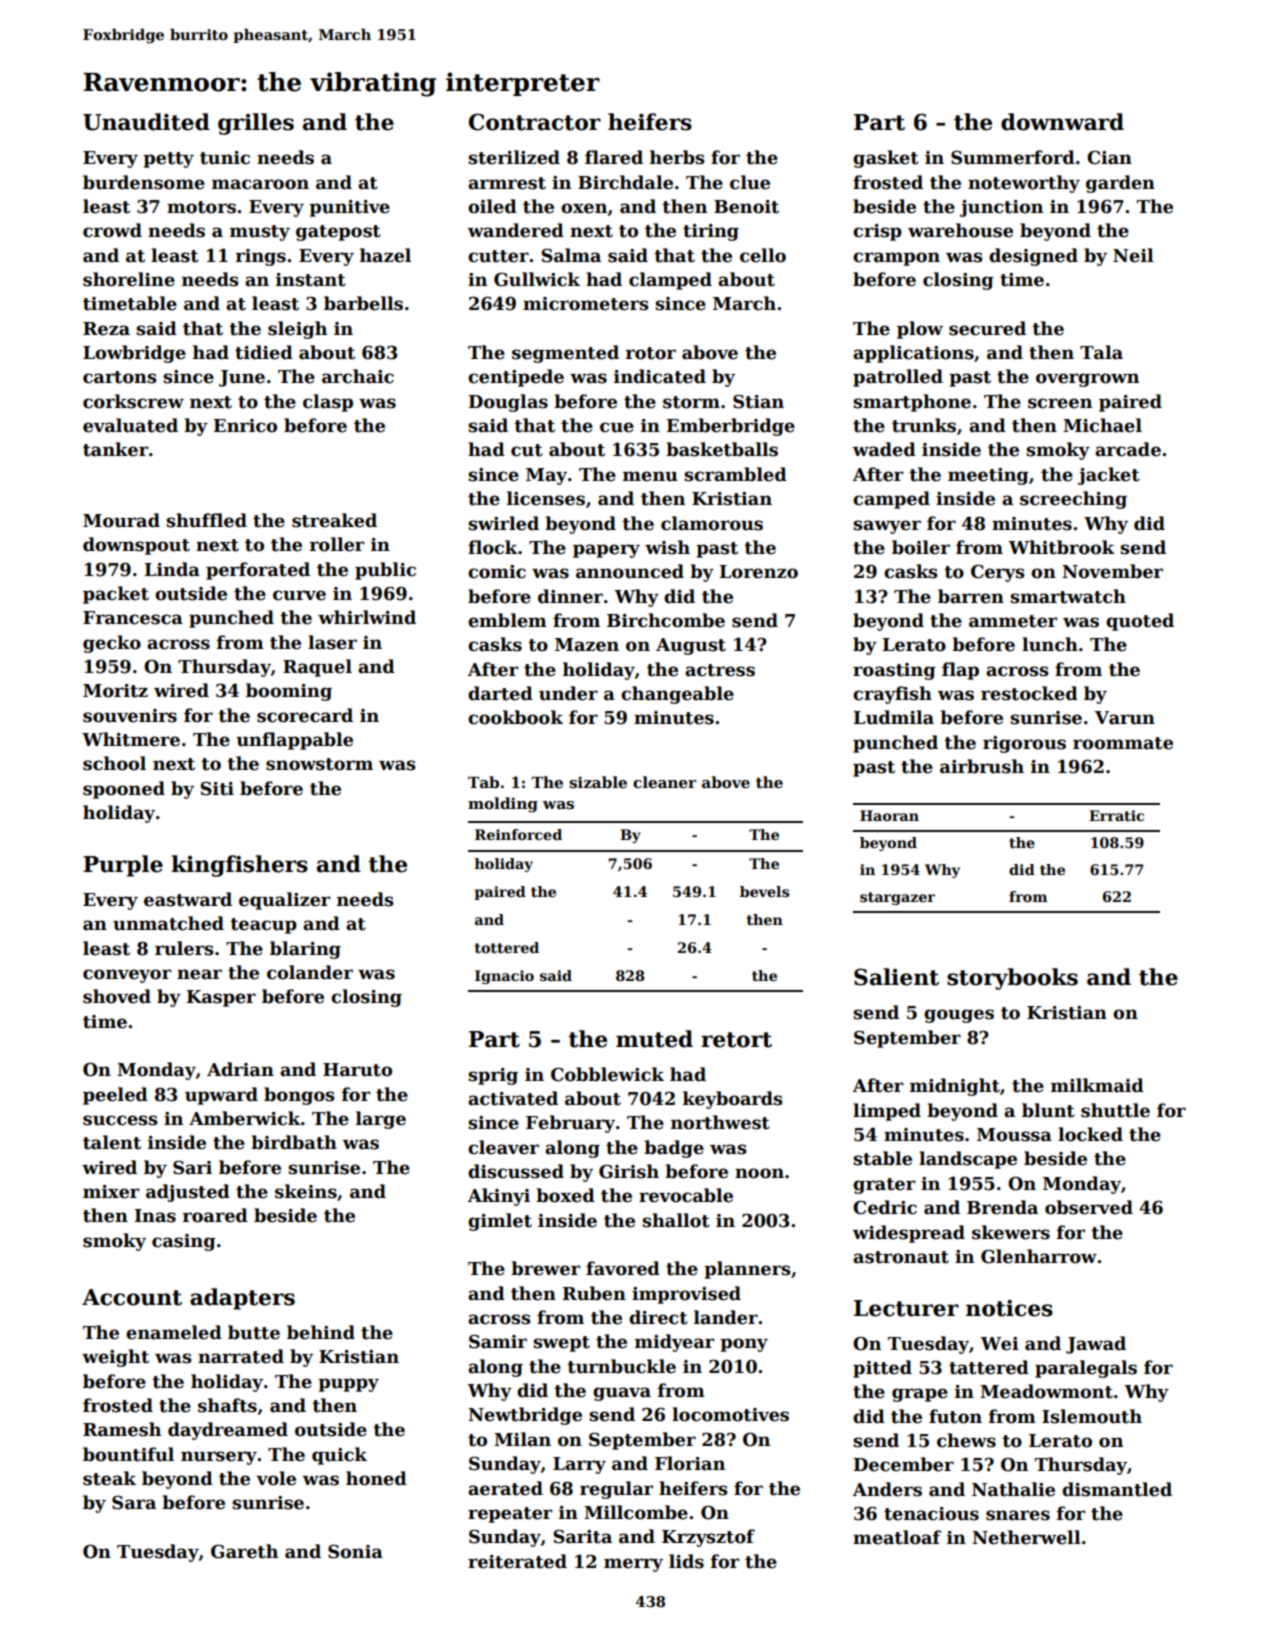  Describe the element at coordinates (987, 328) in the page. I see `secured` at that location.
